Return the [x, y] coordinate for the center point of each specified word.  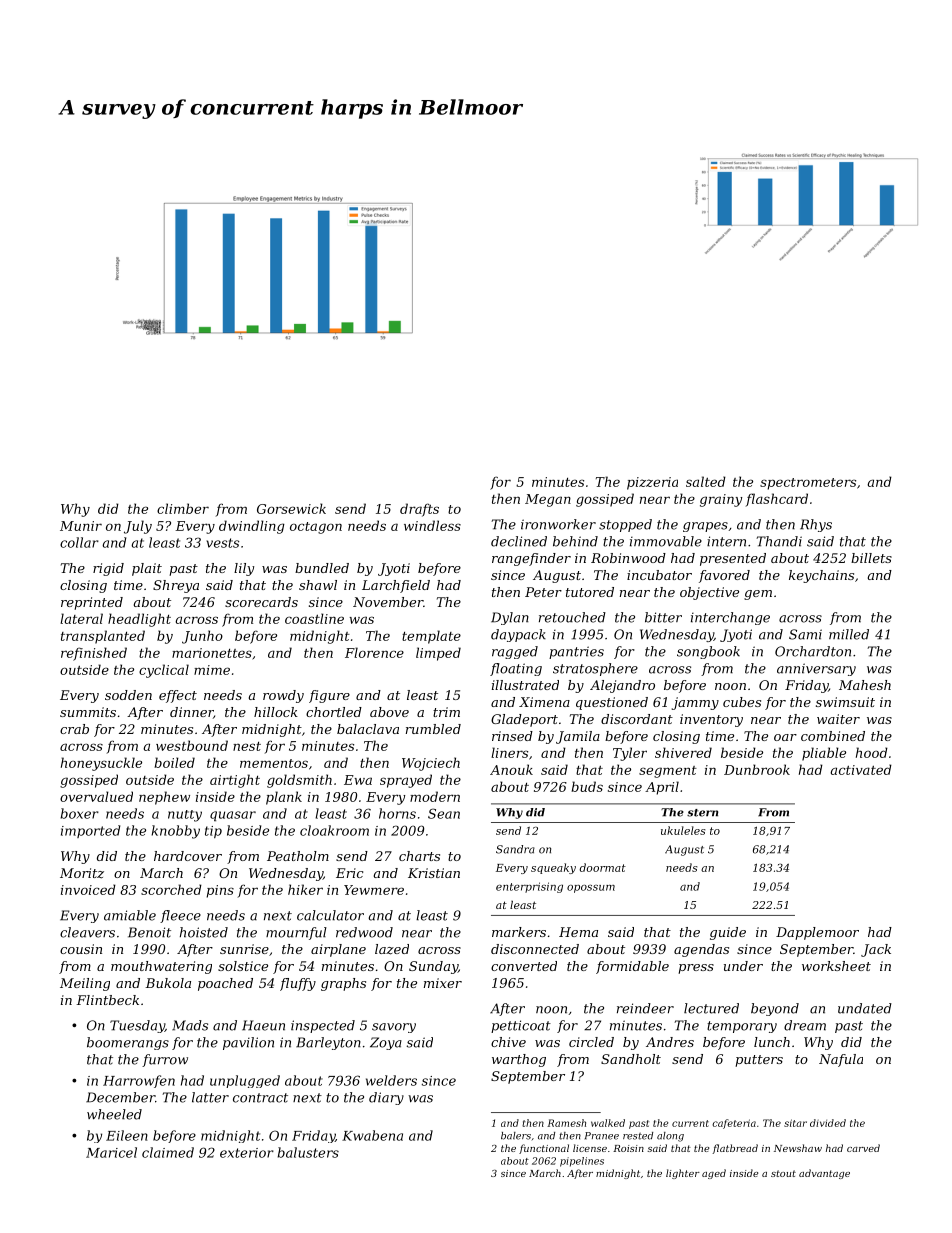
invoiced [88, 889]
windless [432, 525]
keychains [821, 576]
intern [726, 541]
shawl [318, 585]
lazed [392, 949]
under [743, 966]
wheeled [114, 1114]
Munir [81, 526]
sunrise [244, 949]
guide [728, 933]
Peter [543, 592]
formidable [632, 967]
